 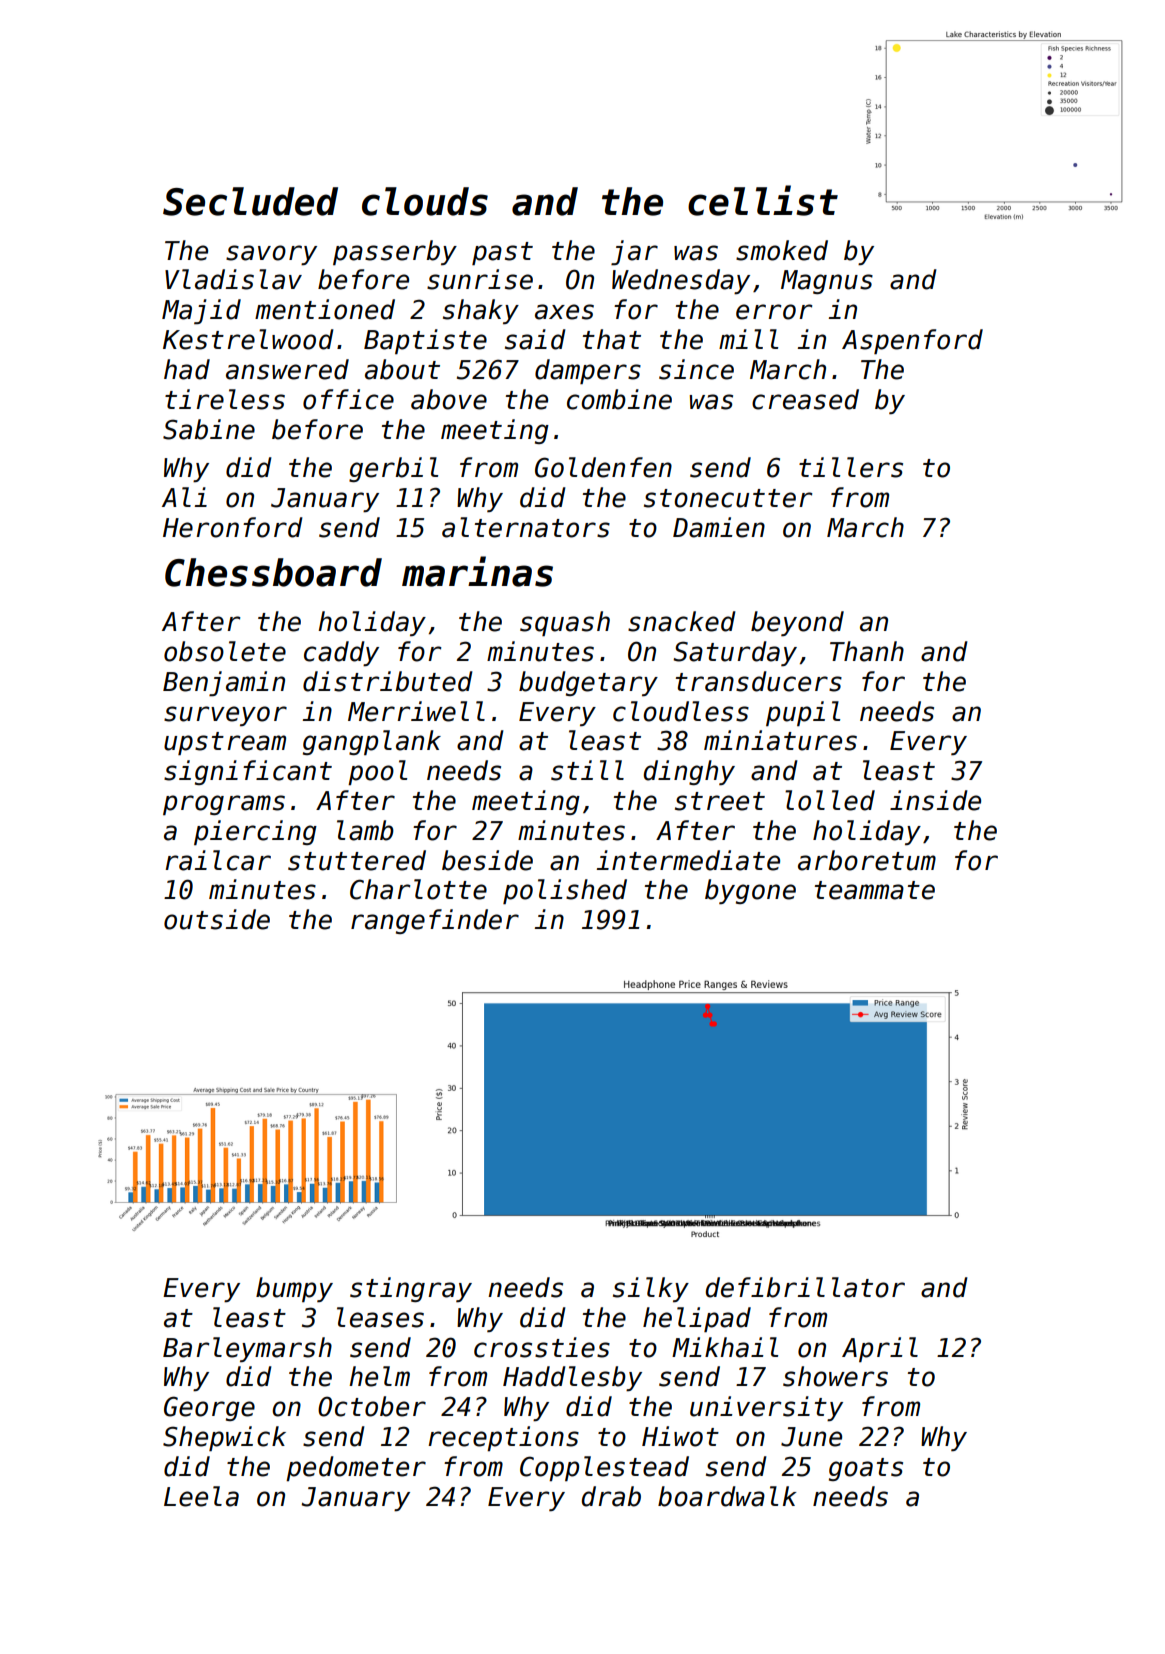 What do you see at coordinates (225, 651) in the screenshot?
I see `obsolete` at bounding box center [225, 651].
